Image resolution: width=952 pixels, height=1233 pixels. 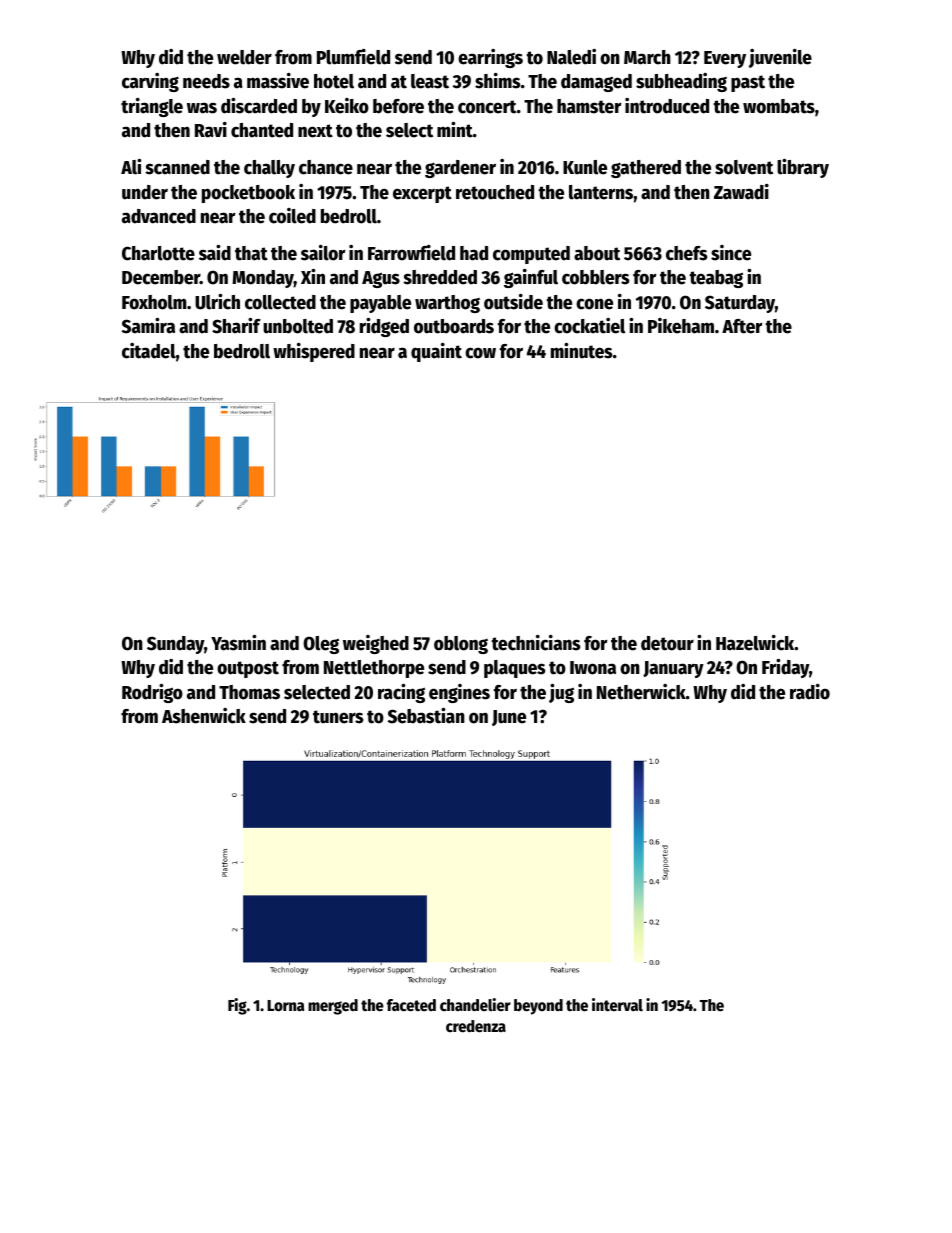 I want to click on Pikeham, so click(x=681, y=326).
